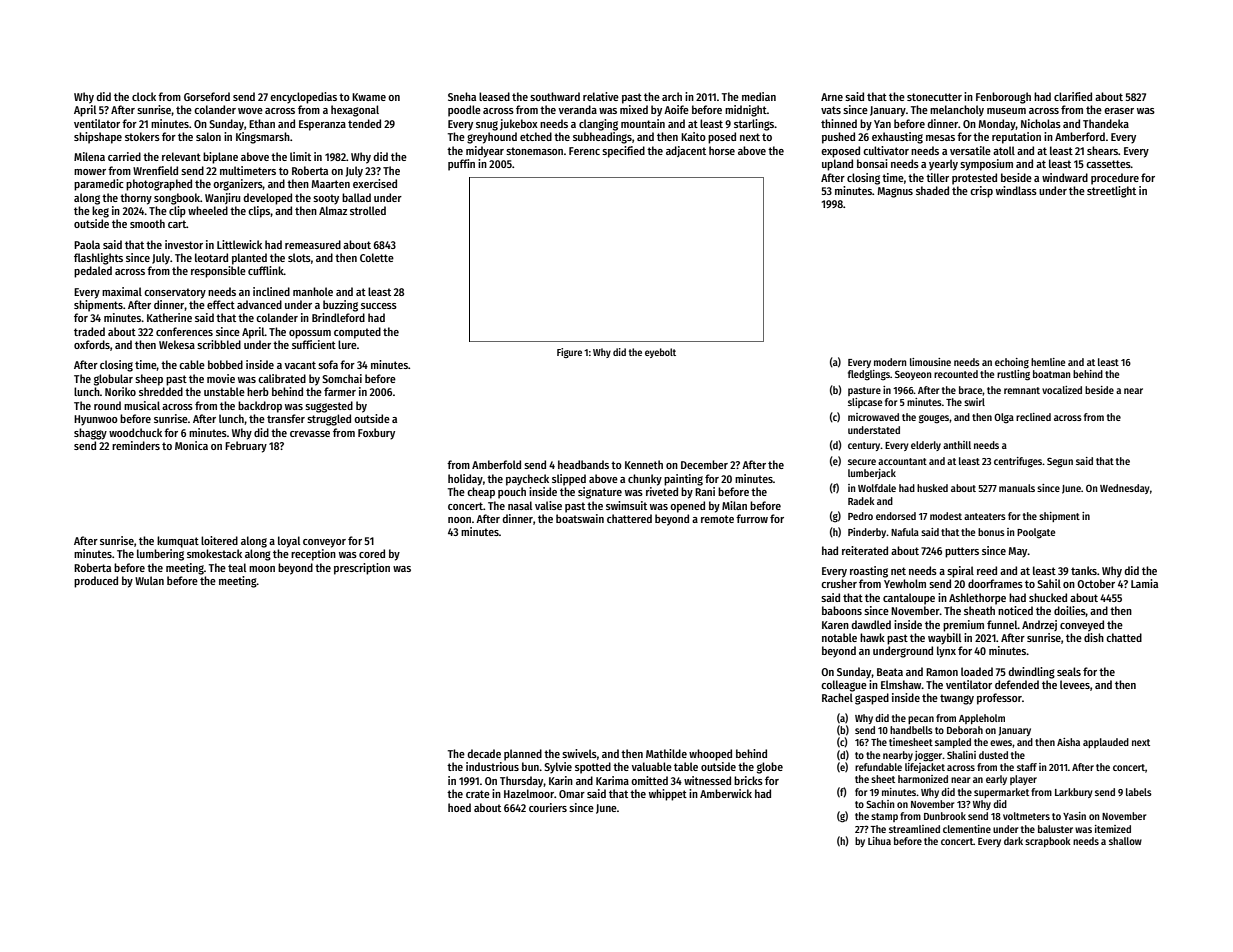 This screenshot has width=1233, height=952. What do you see at coordinates (660, 353) in the screenshot?
I see `eyebolt` at bounding box center [660, 353].
